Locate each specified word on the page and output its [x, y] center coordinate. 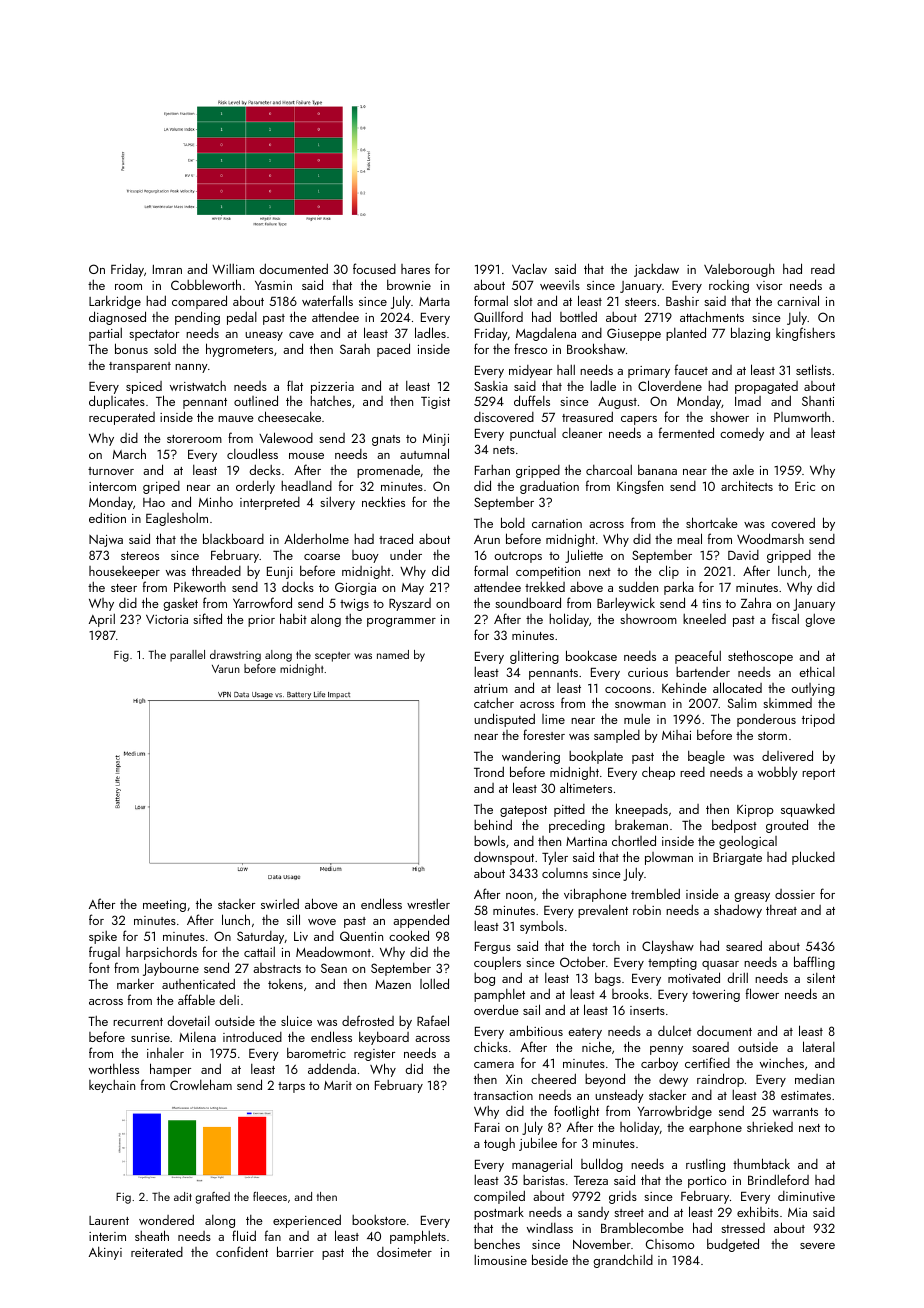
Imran [167, 269]
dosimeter [404, 1252]
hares [415, 269]
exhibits [758, 1211]
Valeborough [739, 270]
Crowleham [201, 1084]
